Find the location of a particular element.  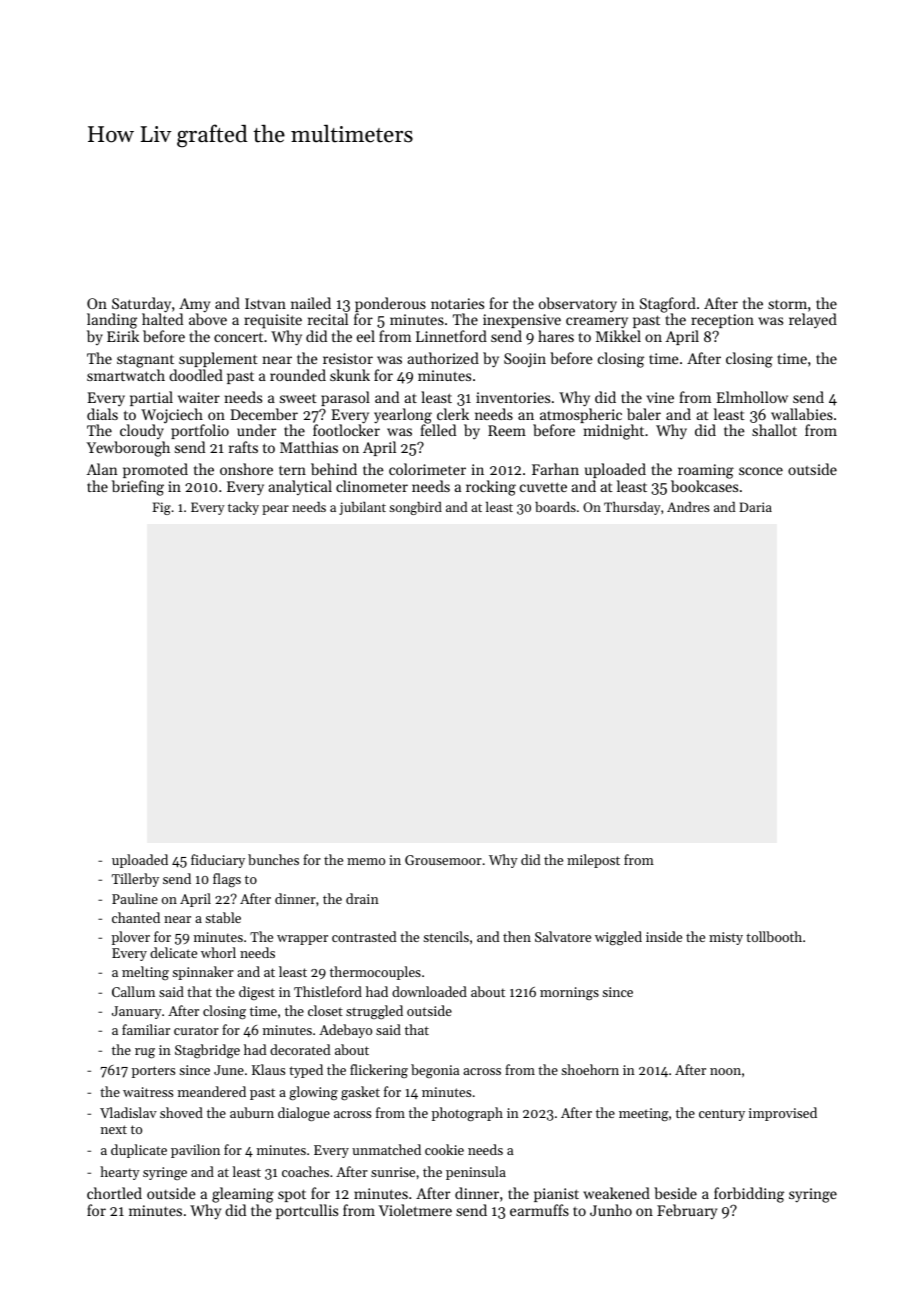

improvised is located at coordinates (783, 1114).
